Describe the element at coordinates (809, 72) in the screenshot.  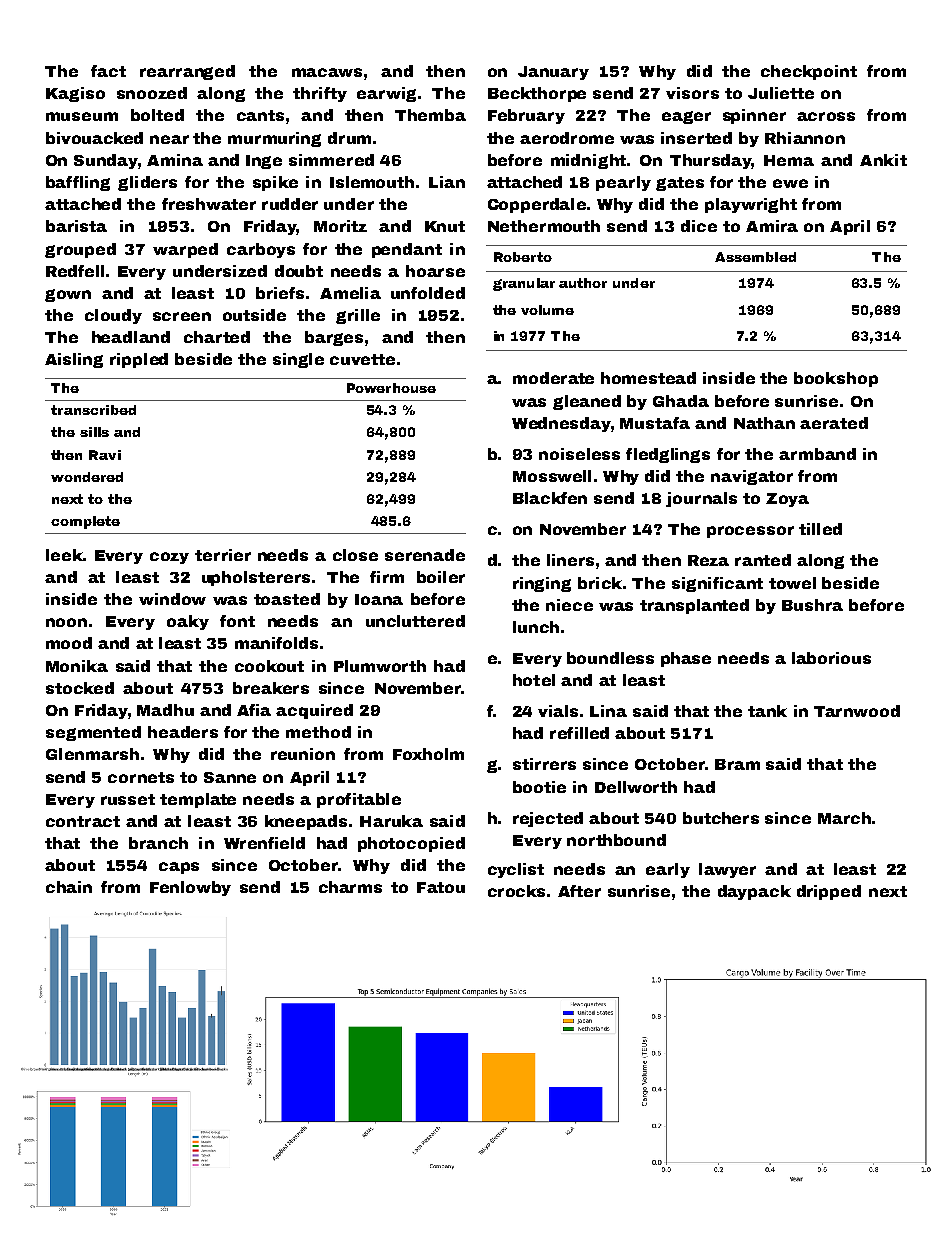
I see `checkpoint` at that location.
